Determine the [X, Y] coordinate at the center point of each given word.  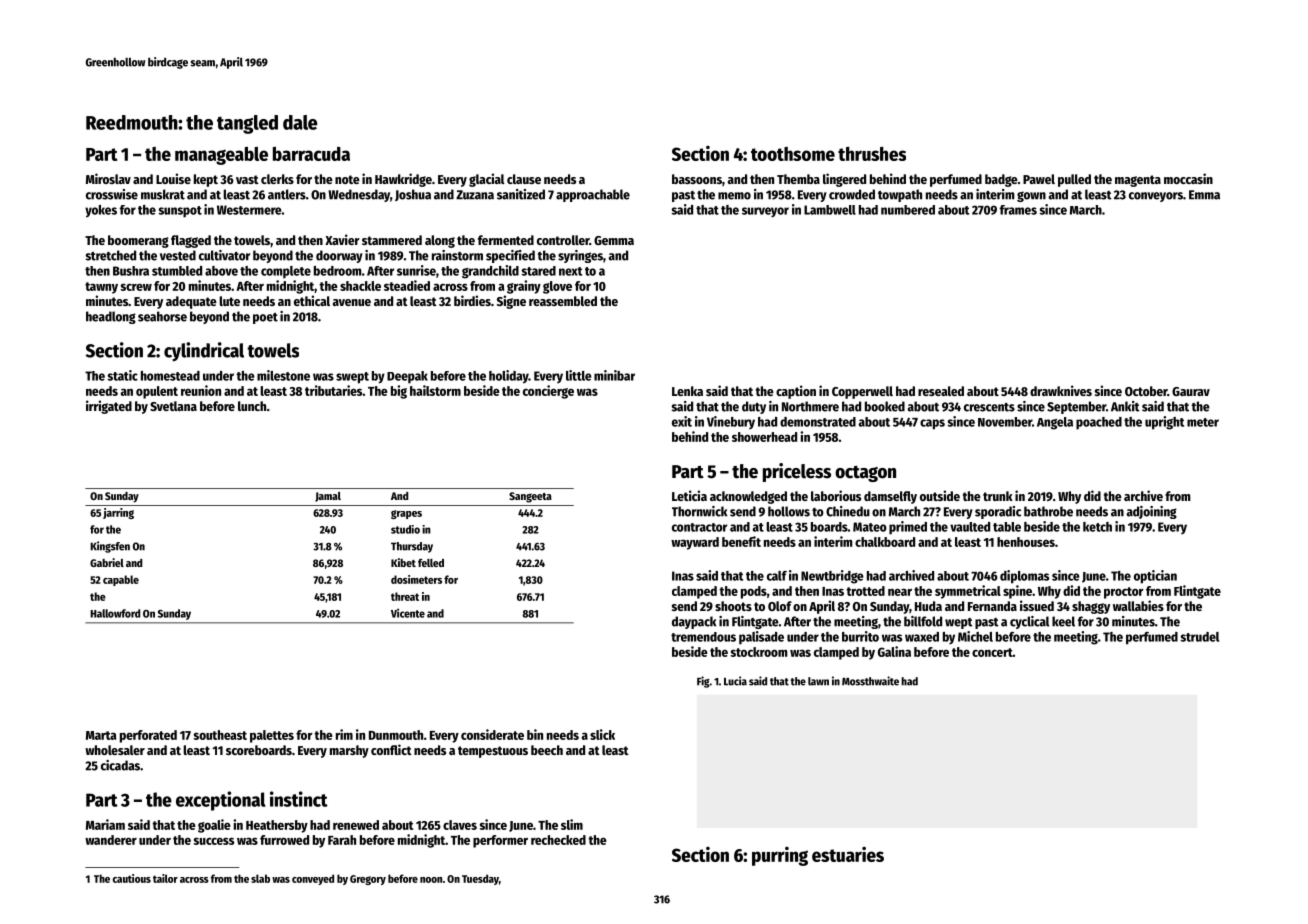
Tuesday [480, 879]
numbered [908, 210]
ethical [312, 300]
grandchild [490, 272]
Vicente [408, 613]
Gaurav [1191, 391]
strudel [1199, 637]
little [579, 375]
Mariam [105, 824]
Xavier [342, 239]
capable [121, 580]
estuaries [848, 854]
